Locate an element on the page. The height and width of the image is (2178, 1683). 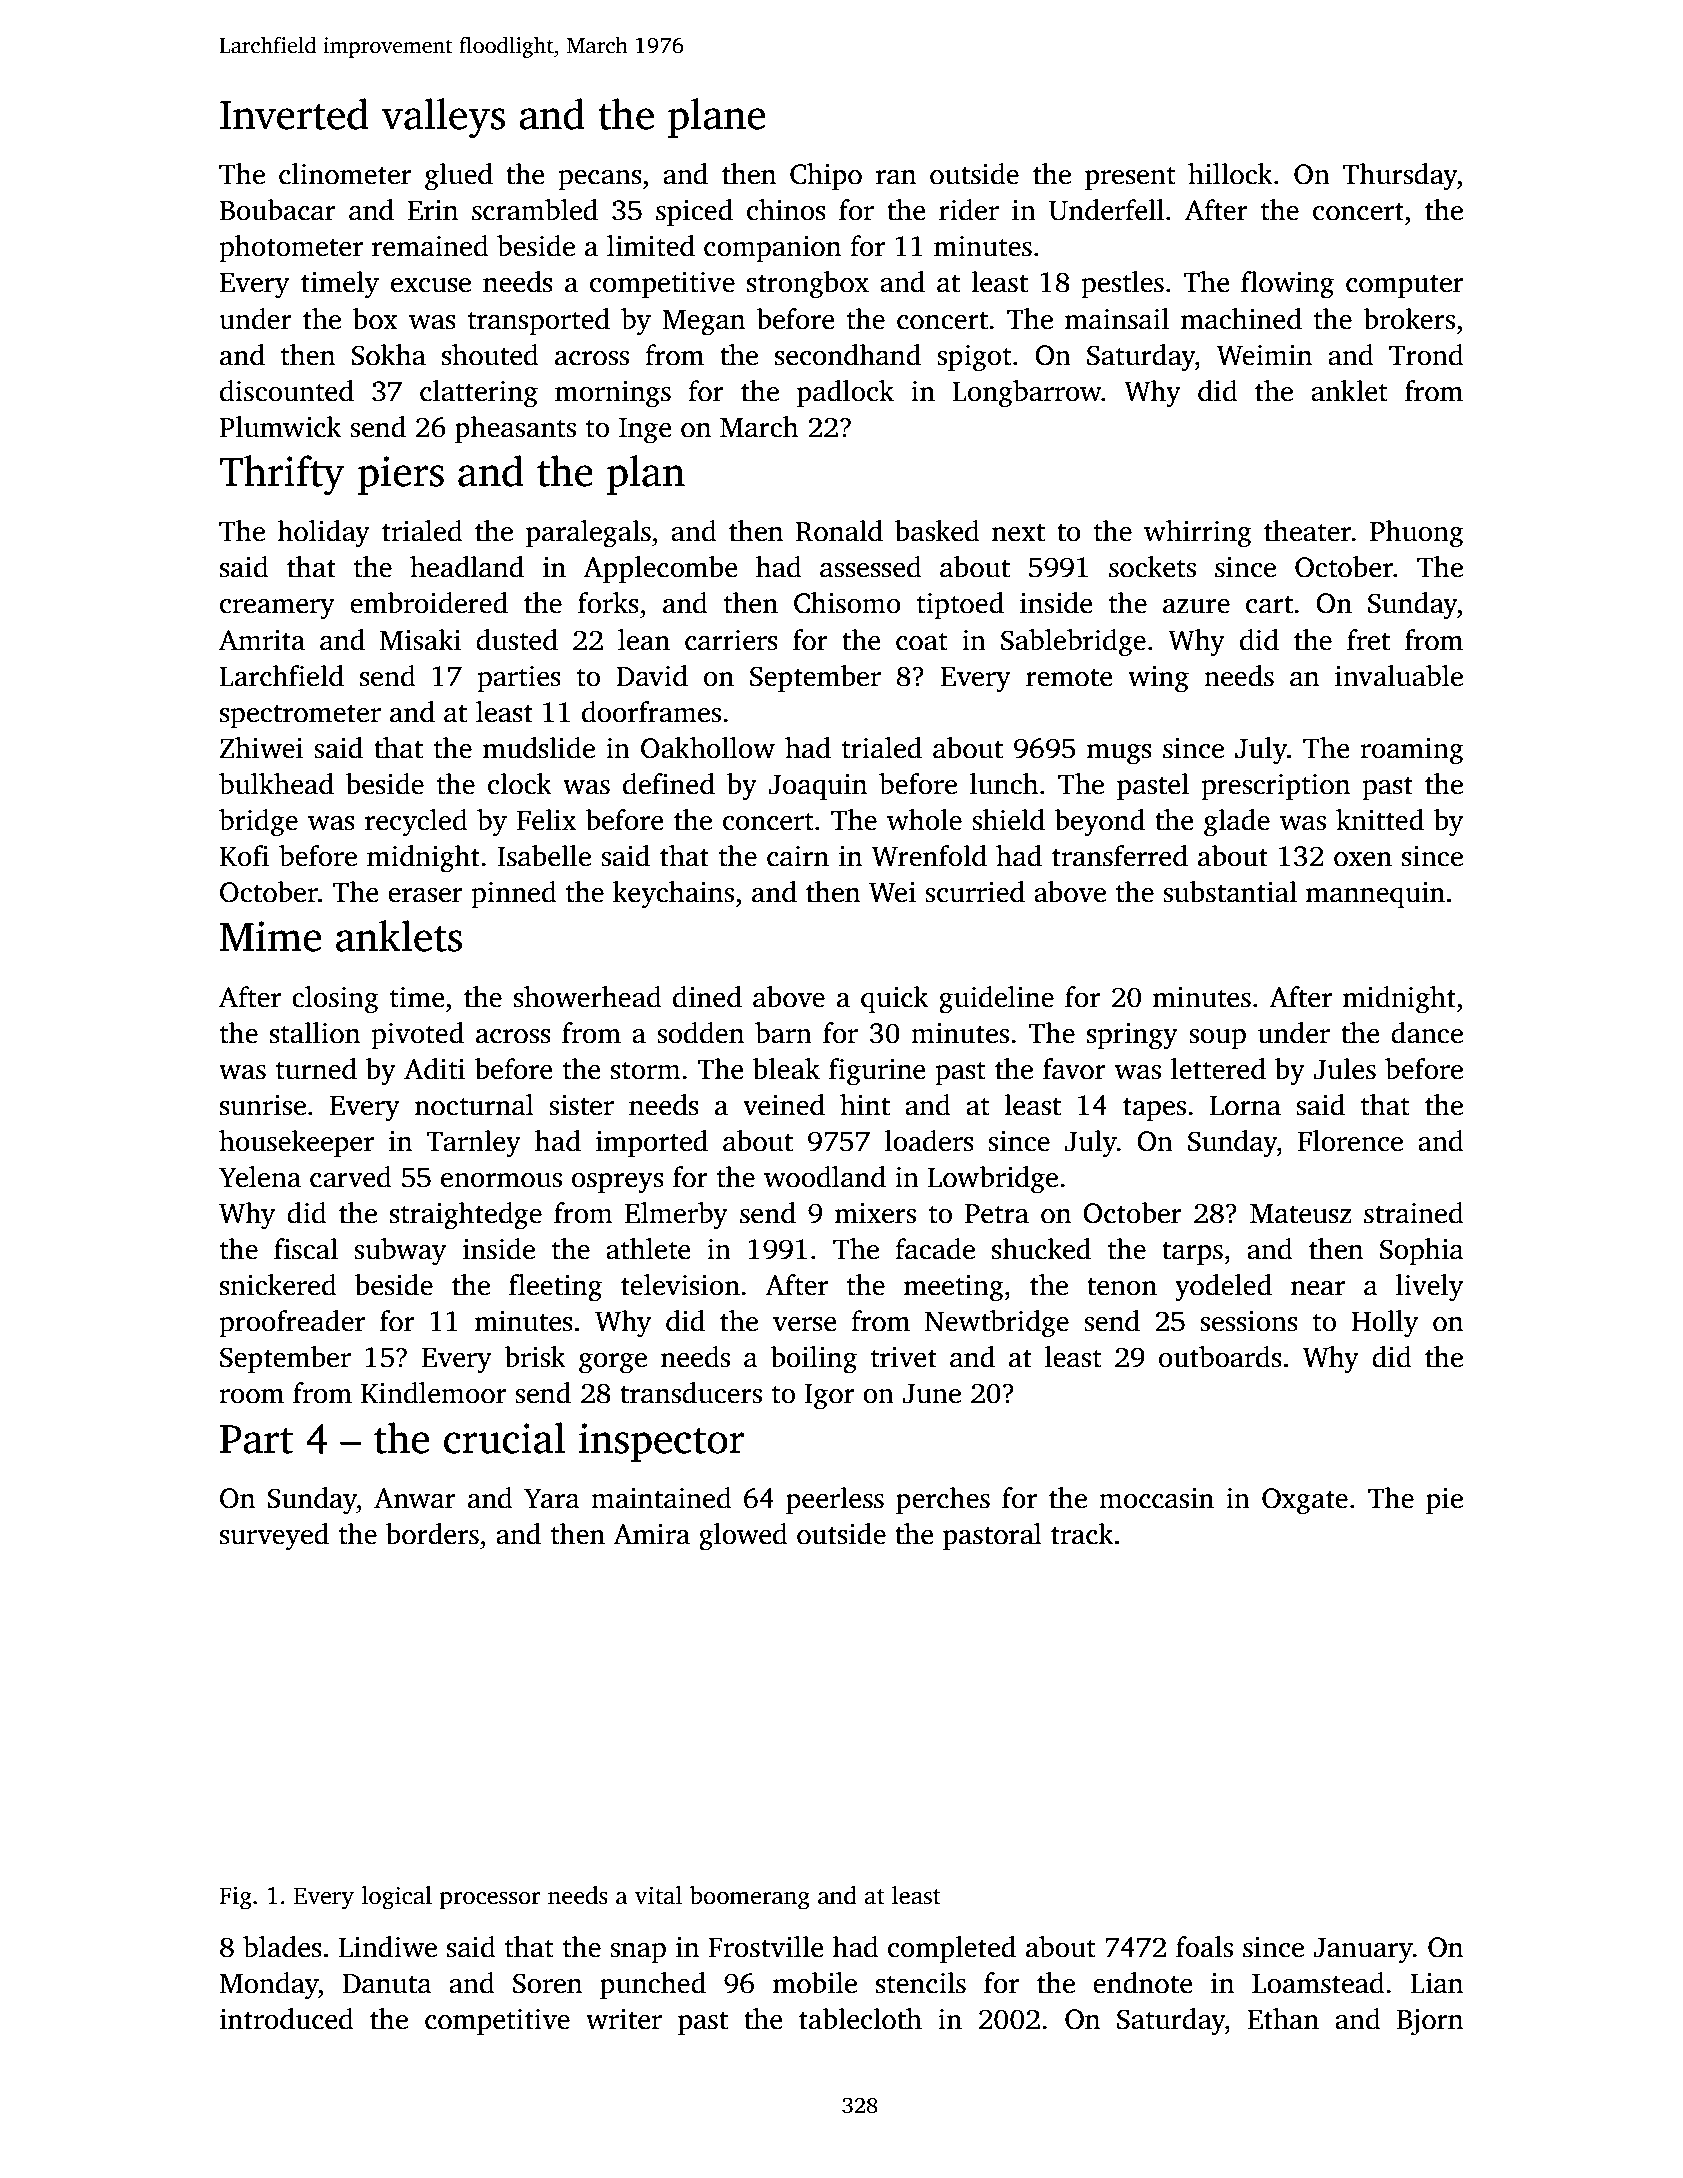
Joaquin is located at coordinates (818, 787).
